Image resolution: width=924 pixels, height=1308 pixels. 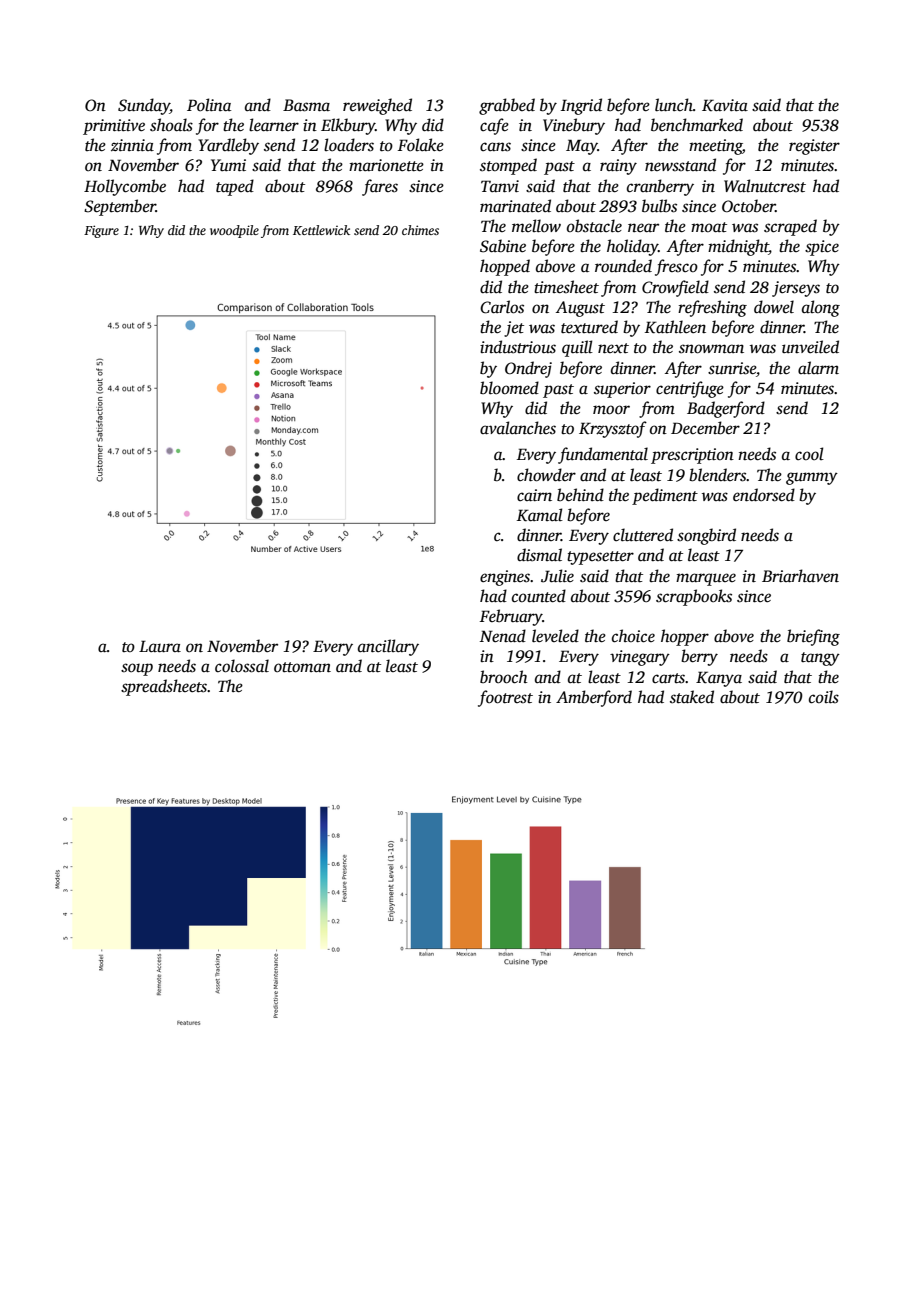 What do you see at coordinates (518, 428) in the page?
I see `avalanches` at bounding box center [518, 428].
